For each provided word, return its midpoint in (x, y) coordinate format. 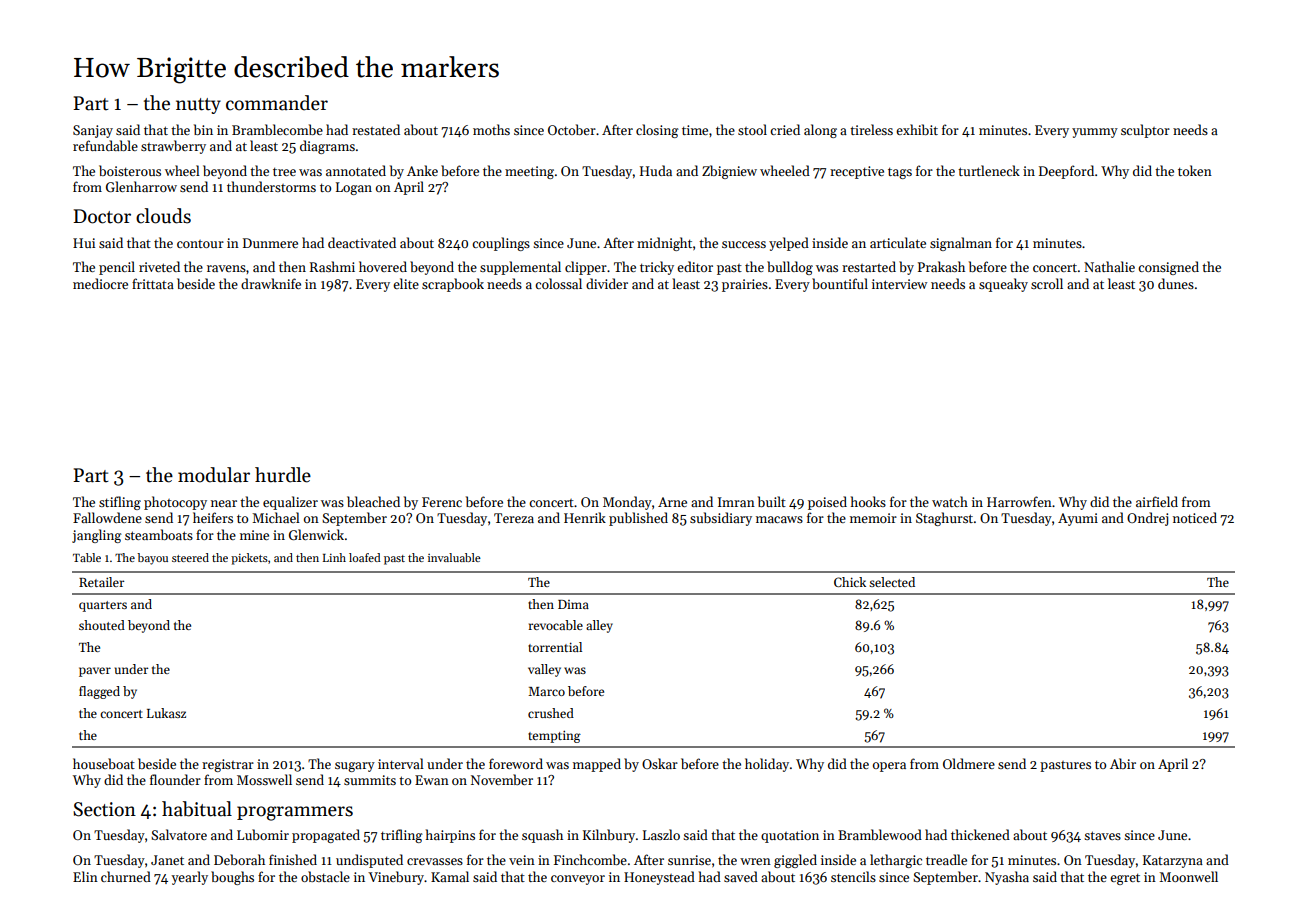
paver (95, 672)
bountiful (840, 283)
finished (293, 859)
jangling (97, 536)
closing (657, 131)
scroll (1047, 283)
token (1195, 170)
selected (892, 582)
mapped (597, 765)
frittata (153, 283)
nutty (198, 106)
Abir (1123, 763)
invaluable (454, 557)
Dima (573, 604)
